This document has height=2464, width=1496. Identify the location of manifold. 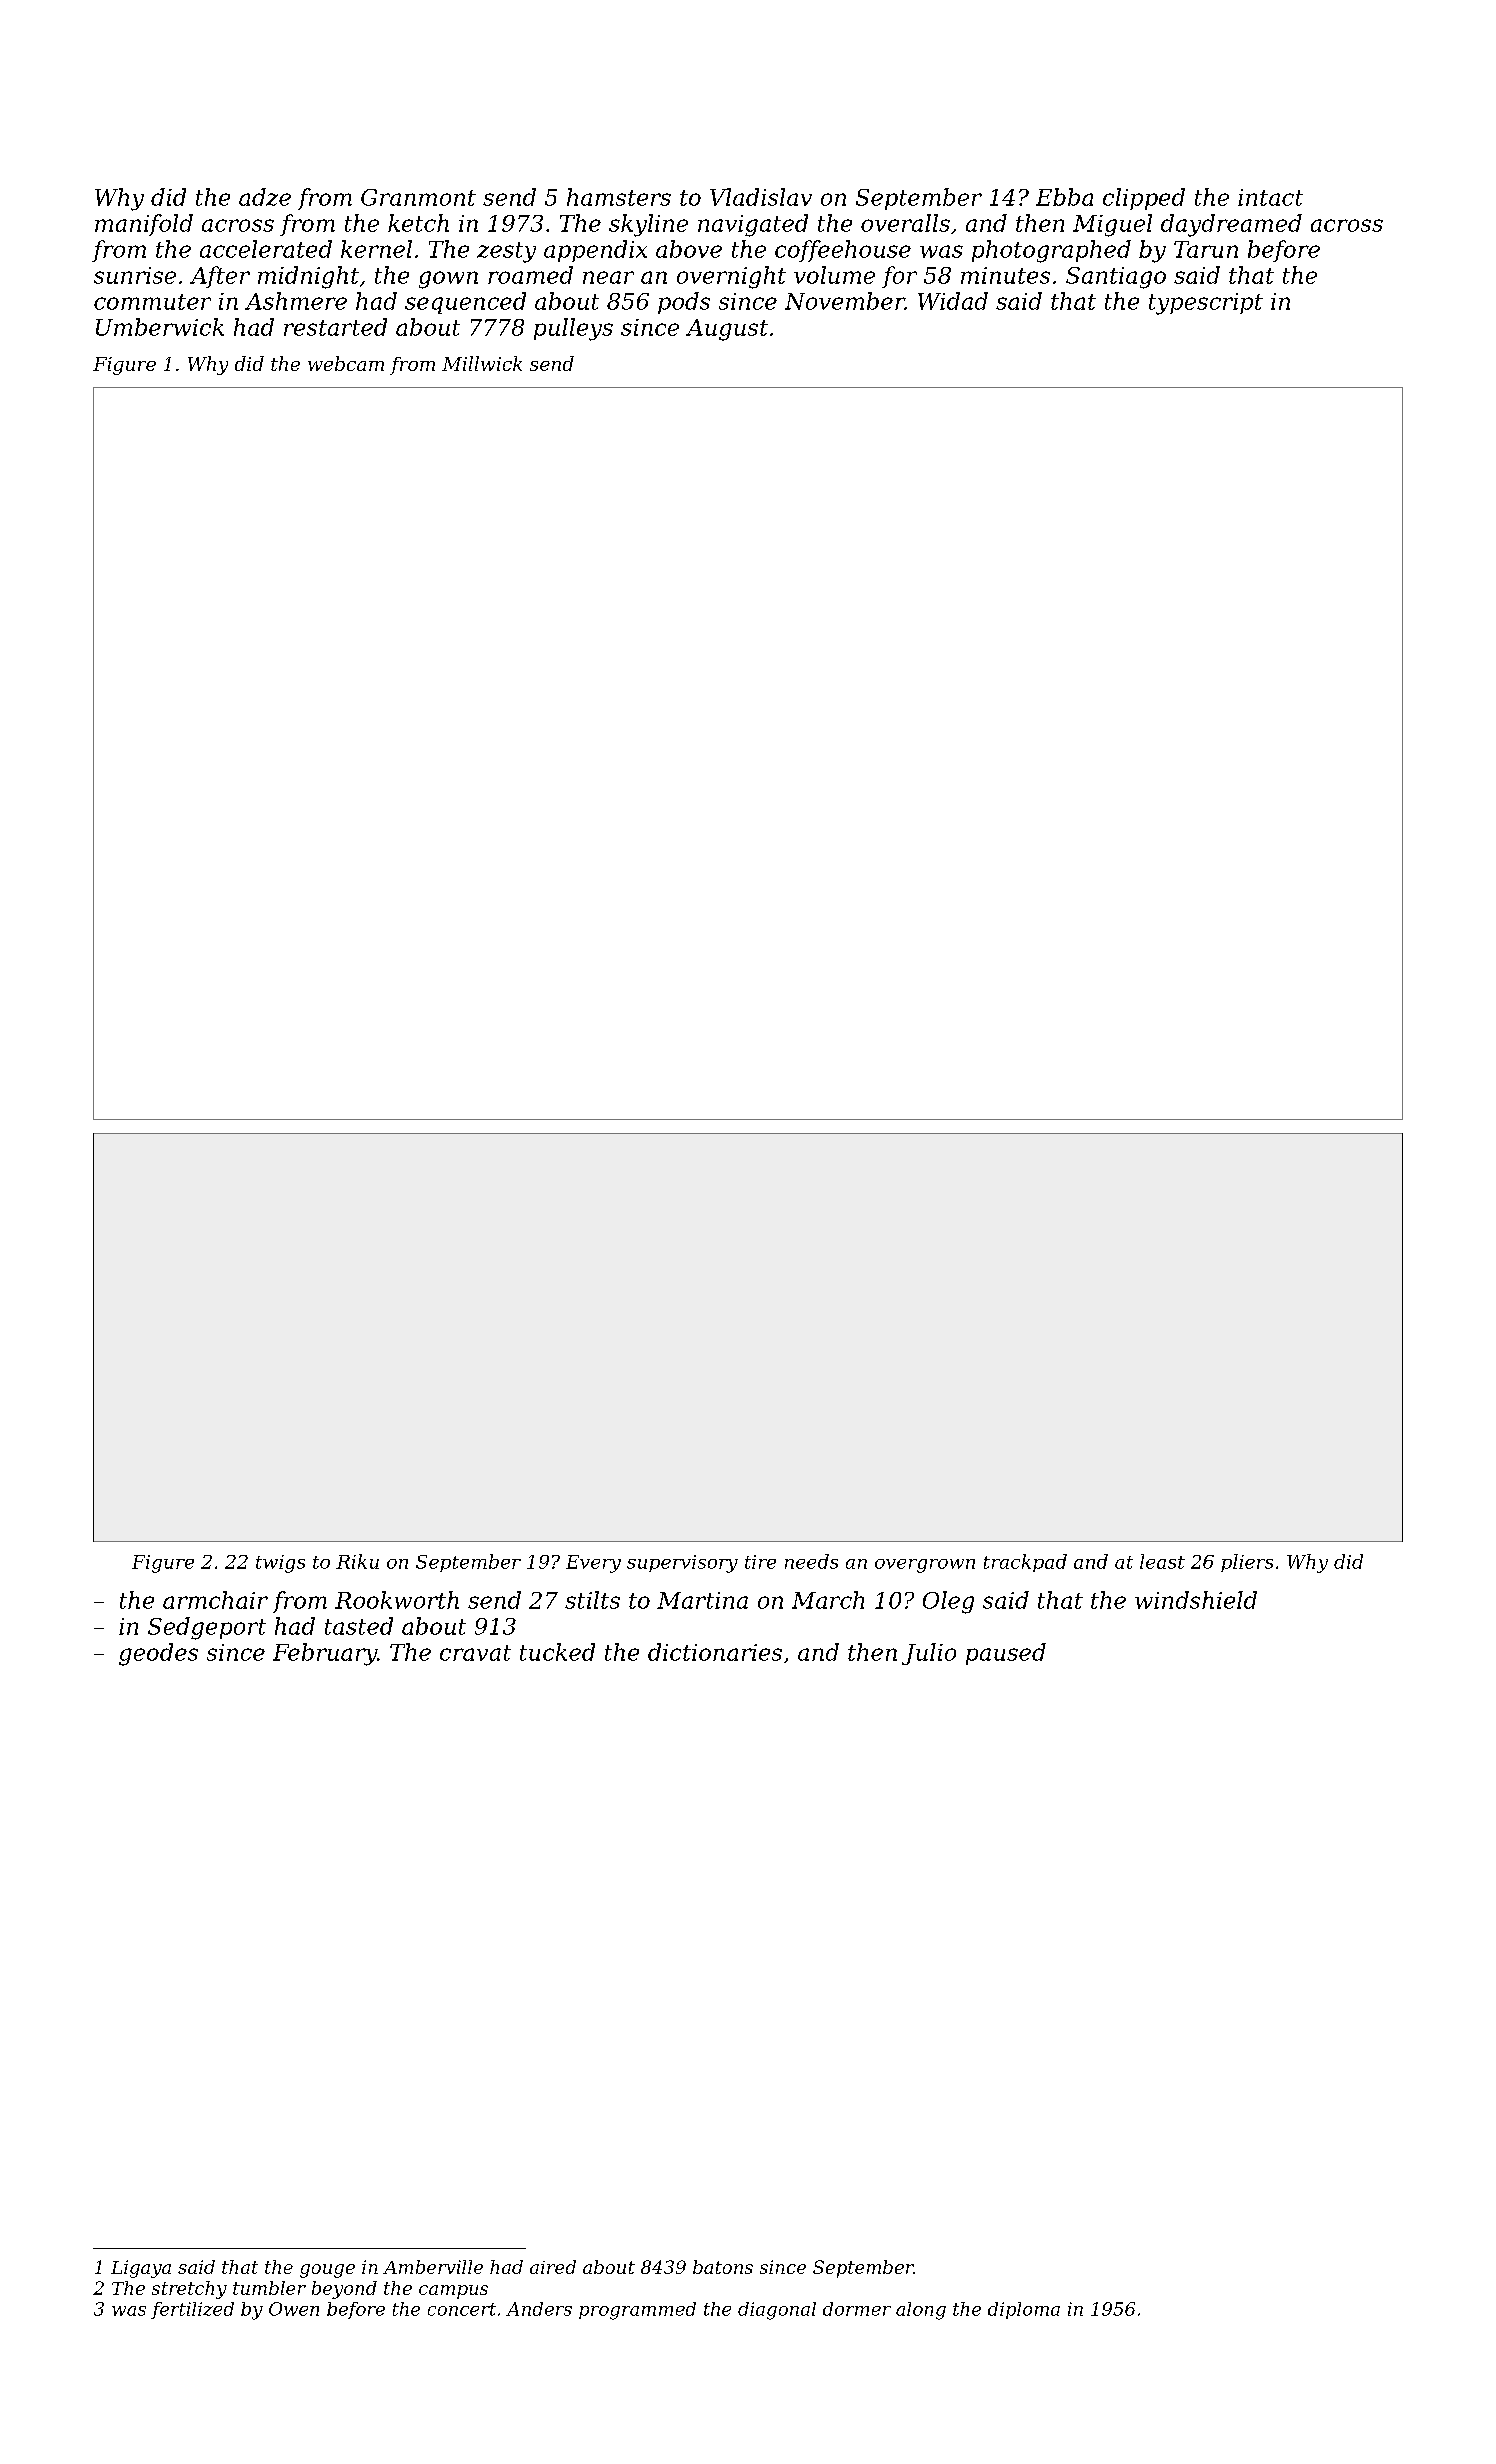
(144, 225).
